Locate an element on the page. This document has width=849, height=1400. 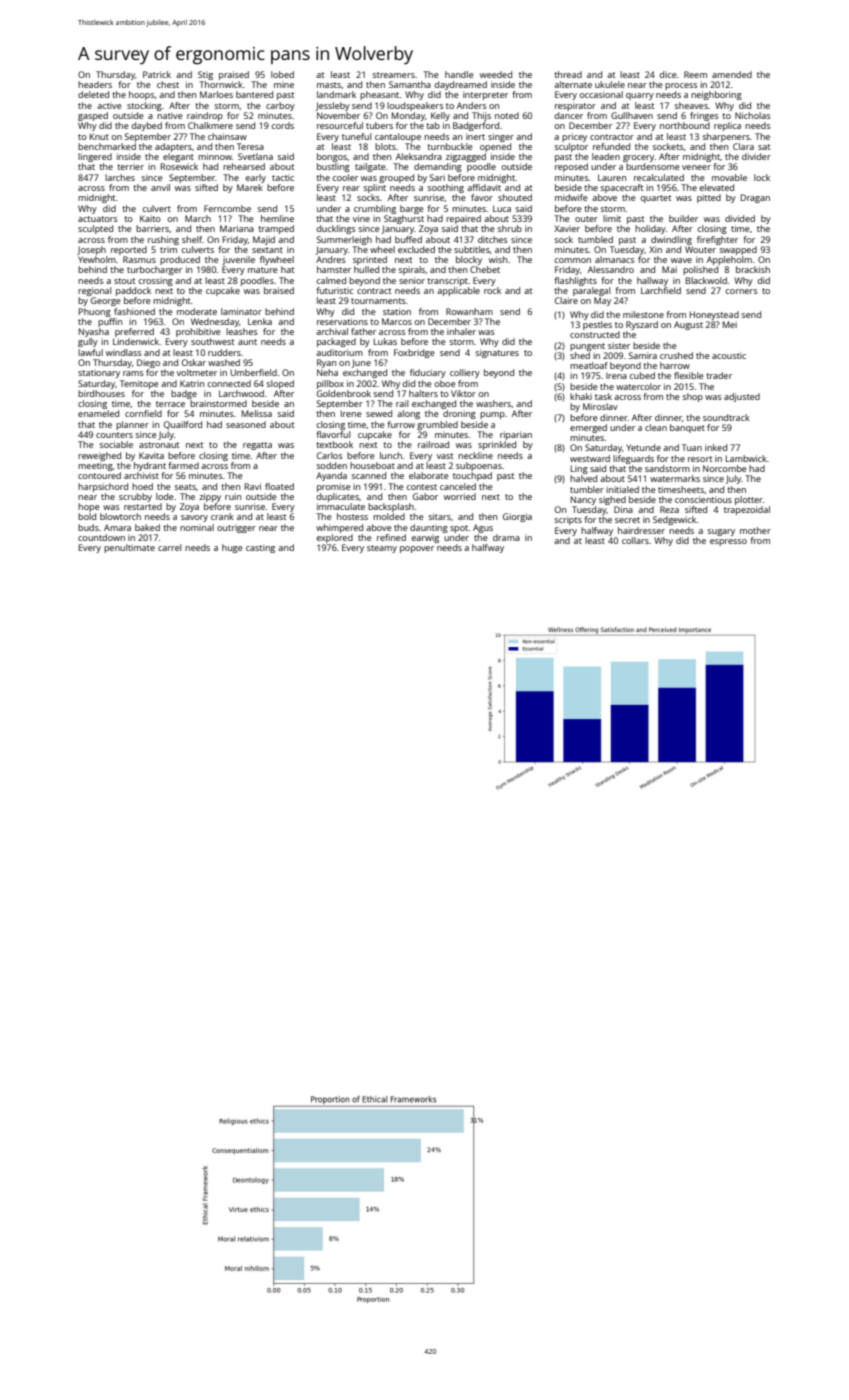
daydreamed is located at coordinates (461, 85).
